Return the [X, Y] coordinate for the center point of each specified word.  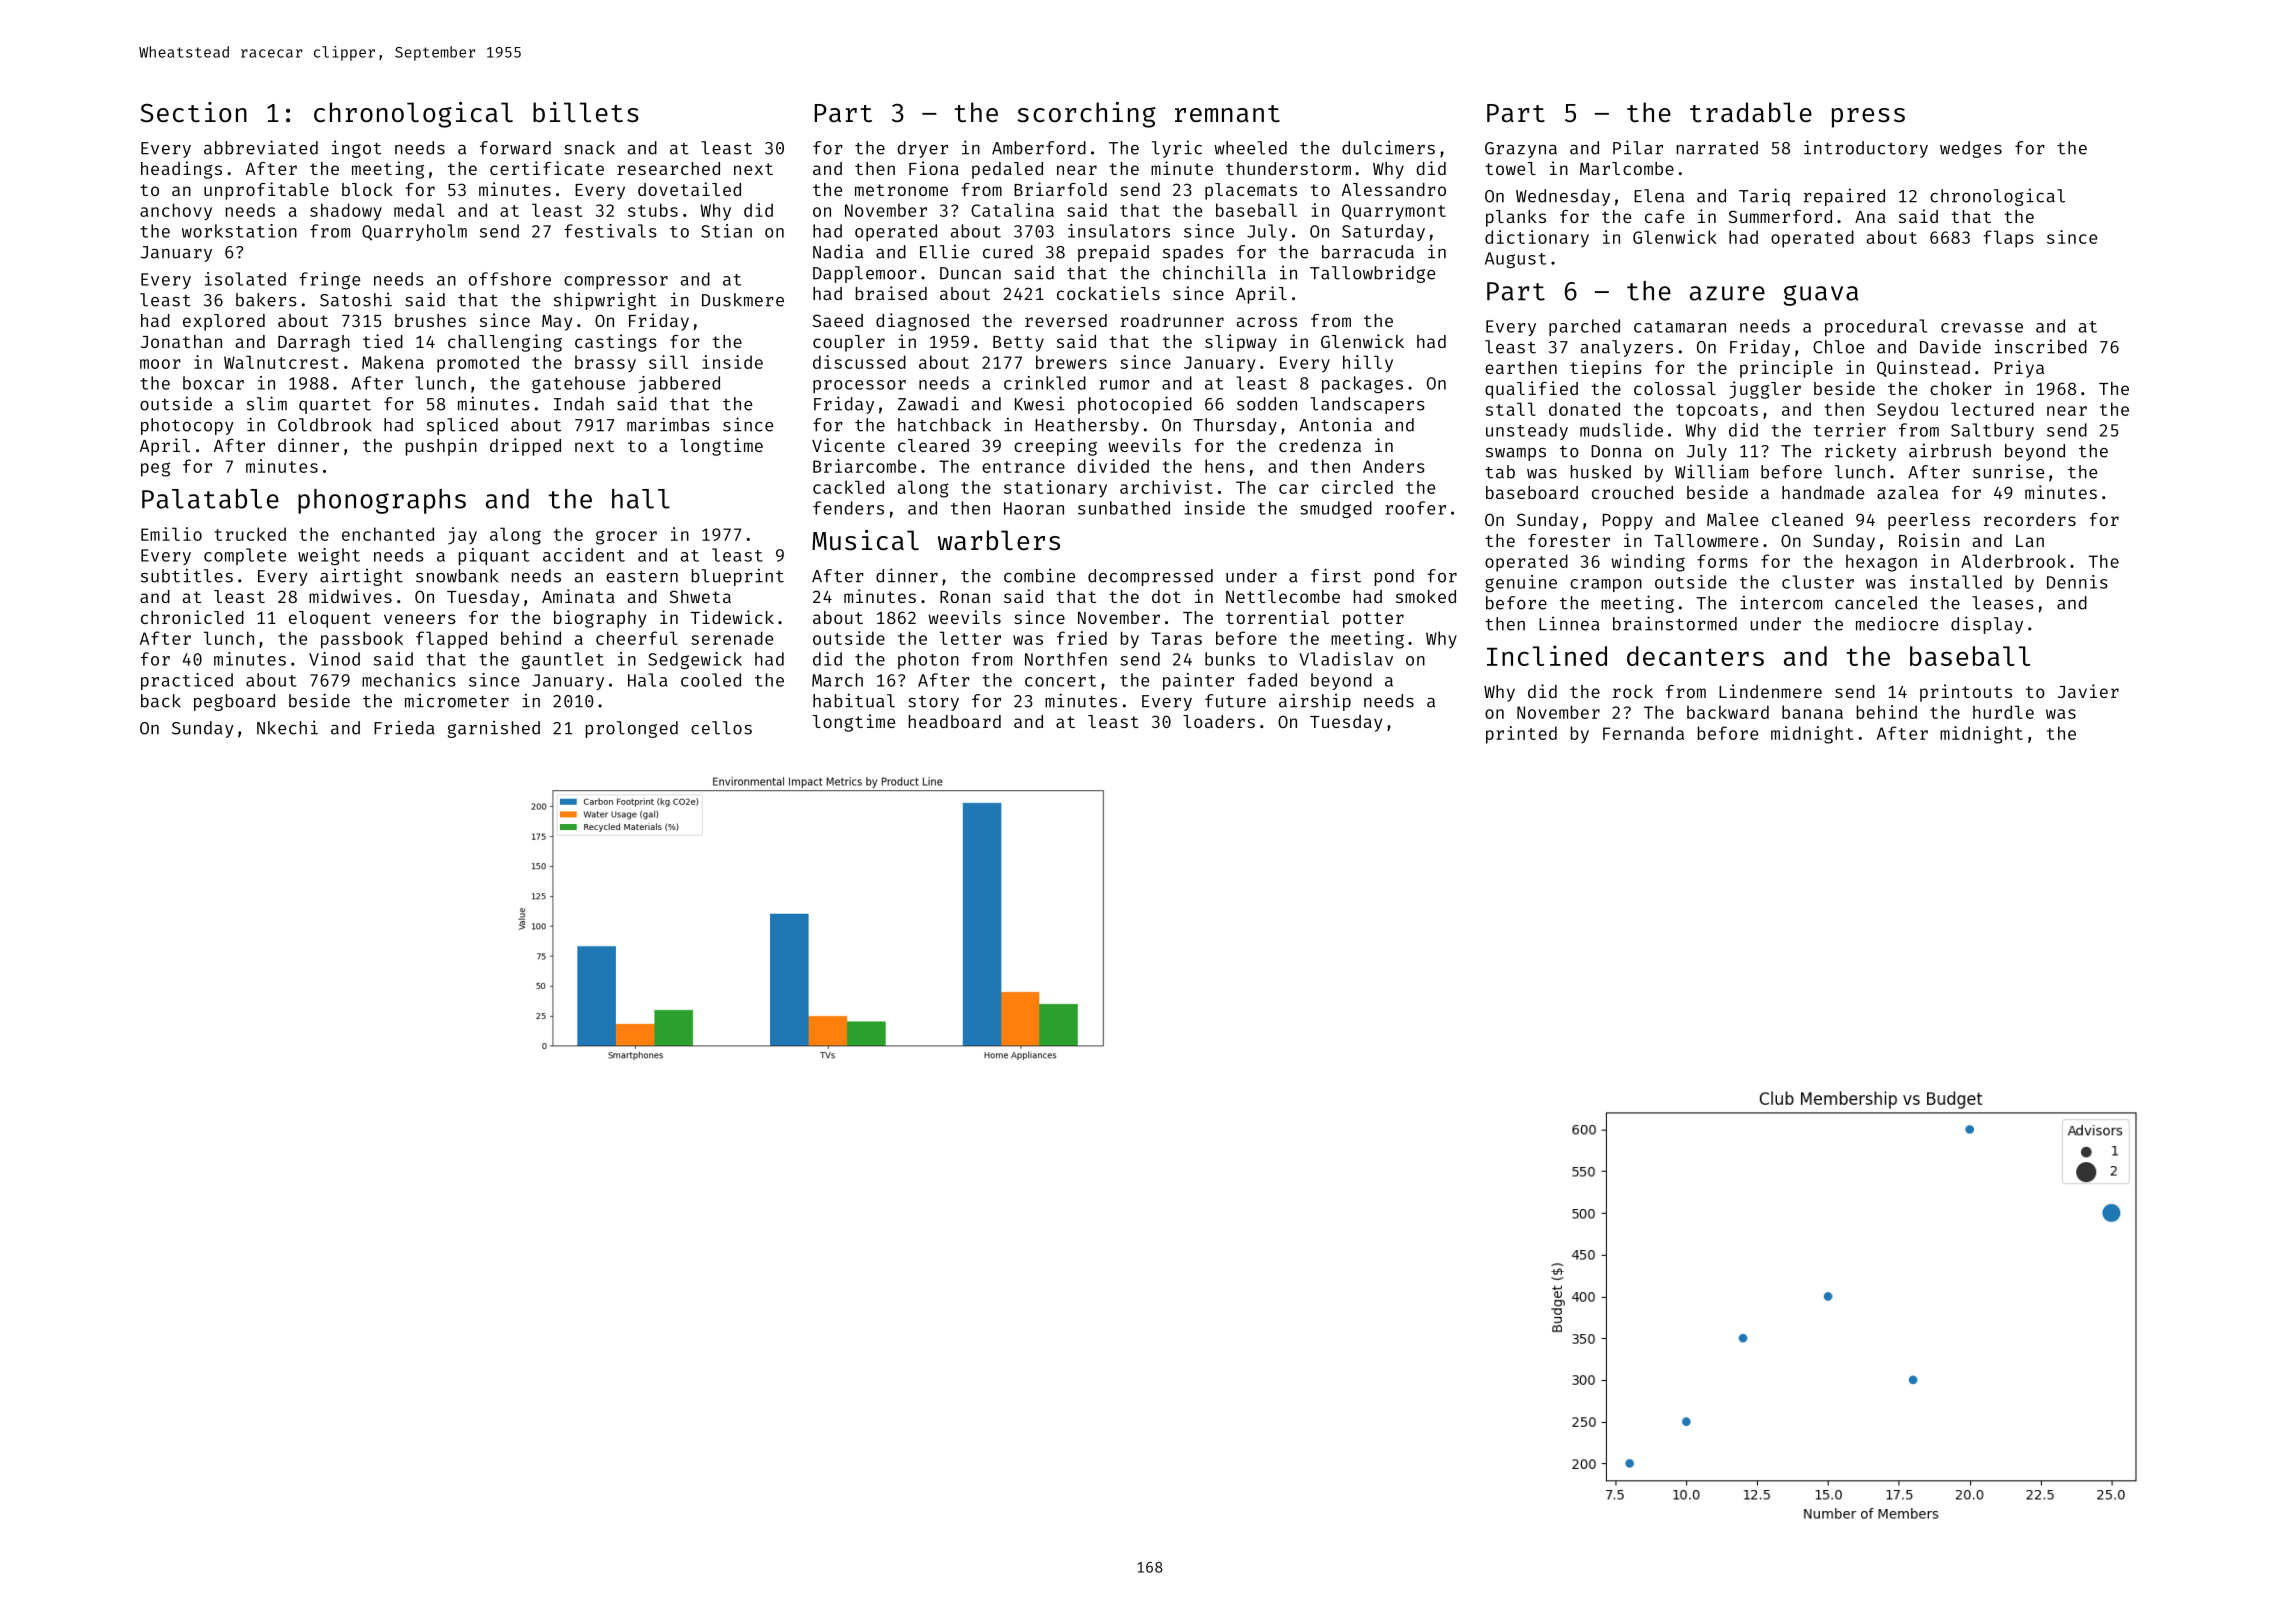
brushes [430, 320]
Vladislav [1346, 659]
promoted [478, 364]
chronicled [192, 617]
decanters [1695, 656]
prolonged [632, 729]
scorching [1086, 115]
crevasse [1982, 328]
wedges [1971, 149]
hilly [1368, 364]
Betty [1018, 344]
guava [1821, 295]
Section [194, 112]
